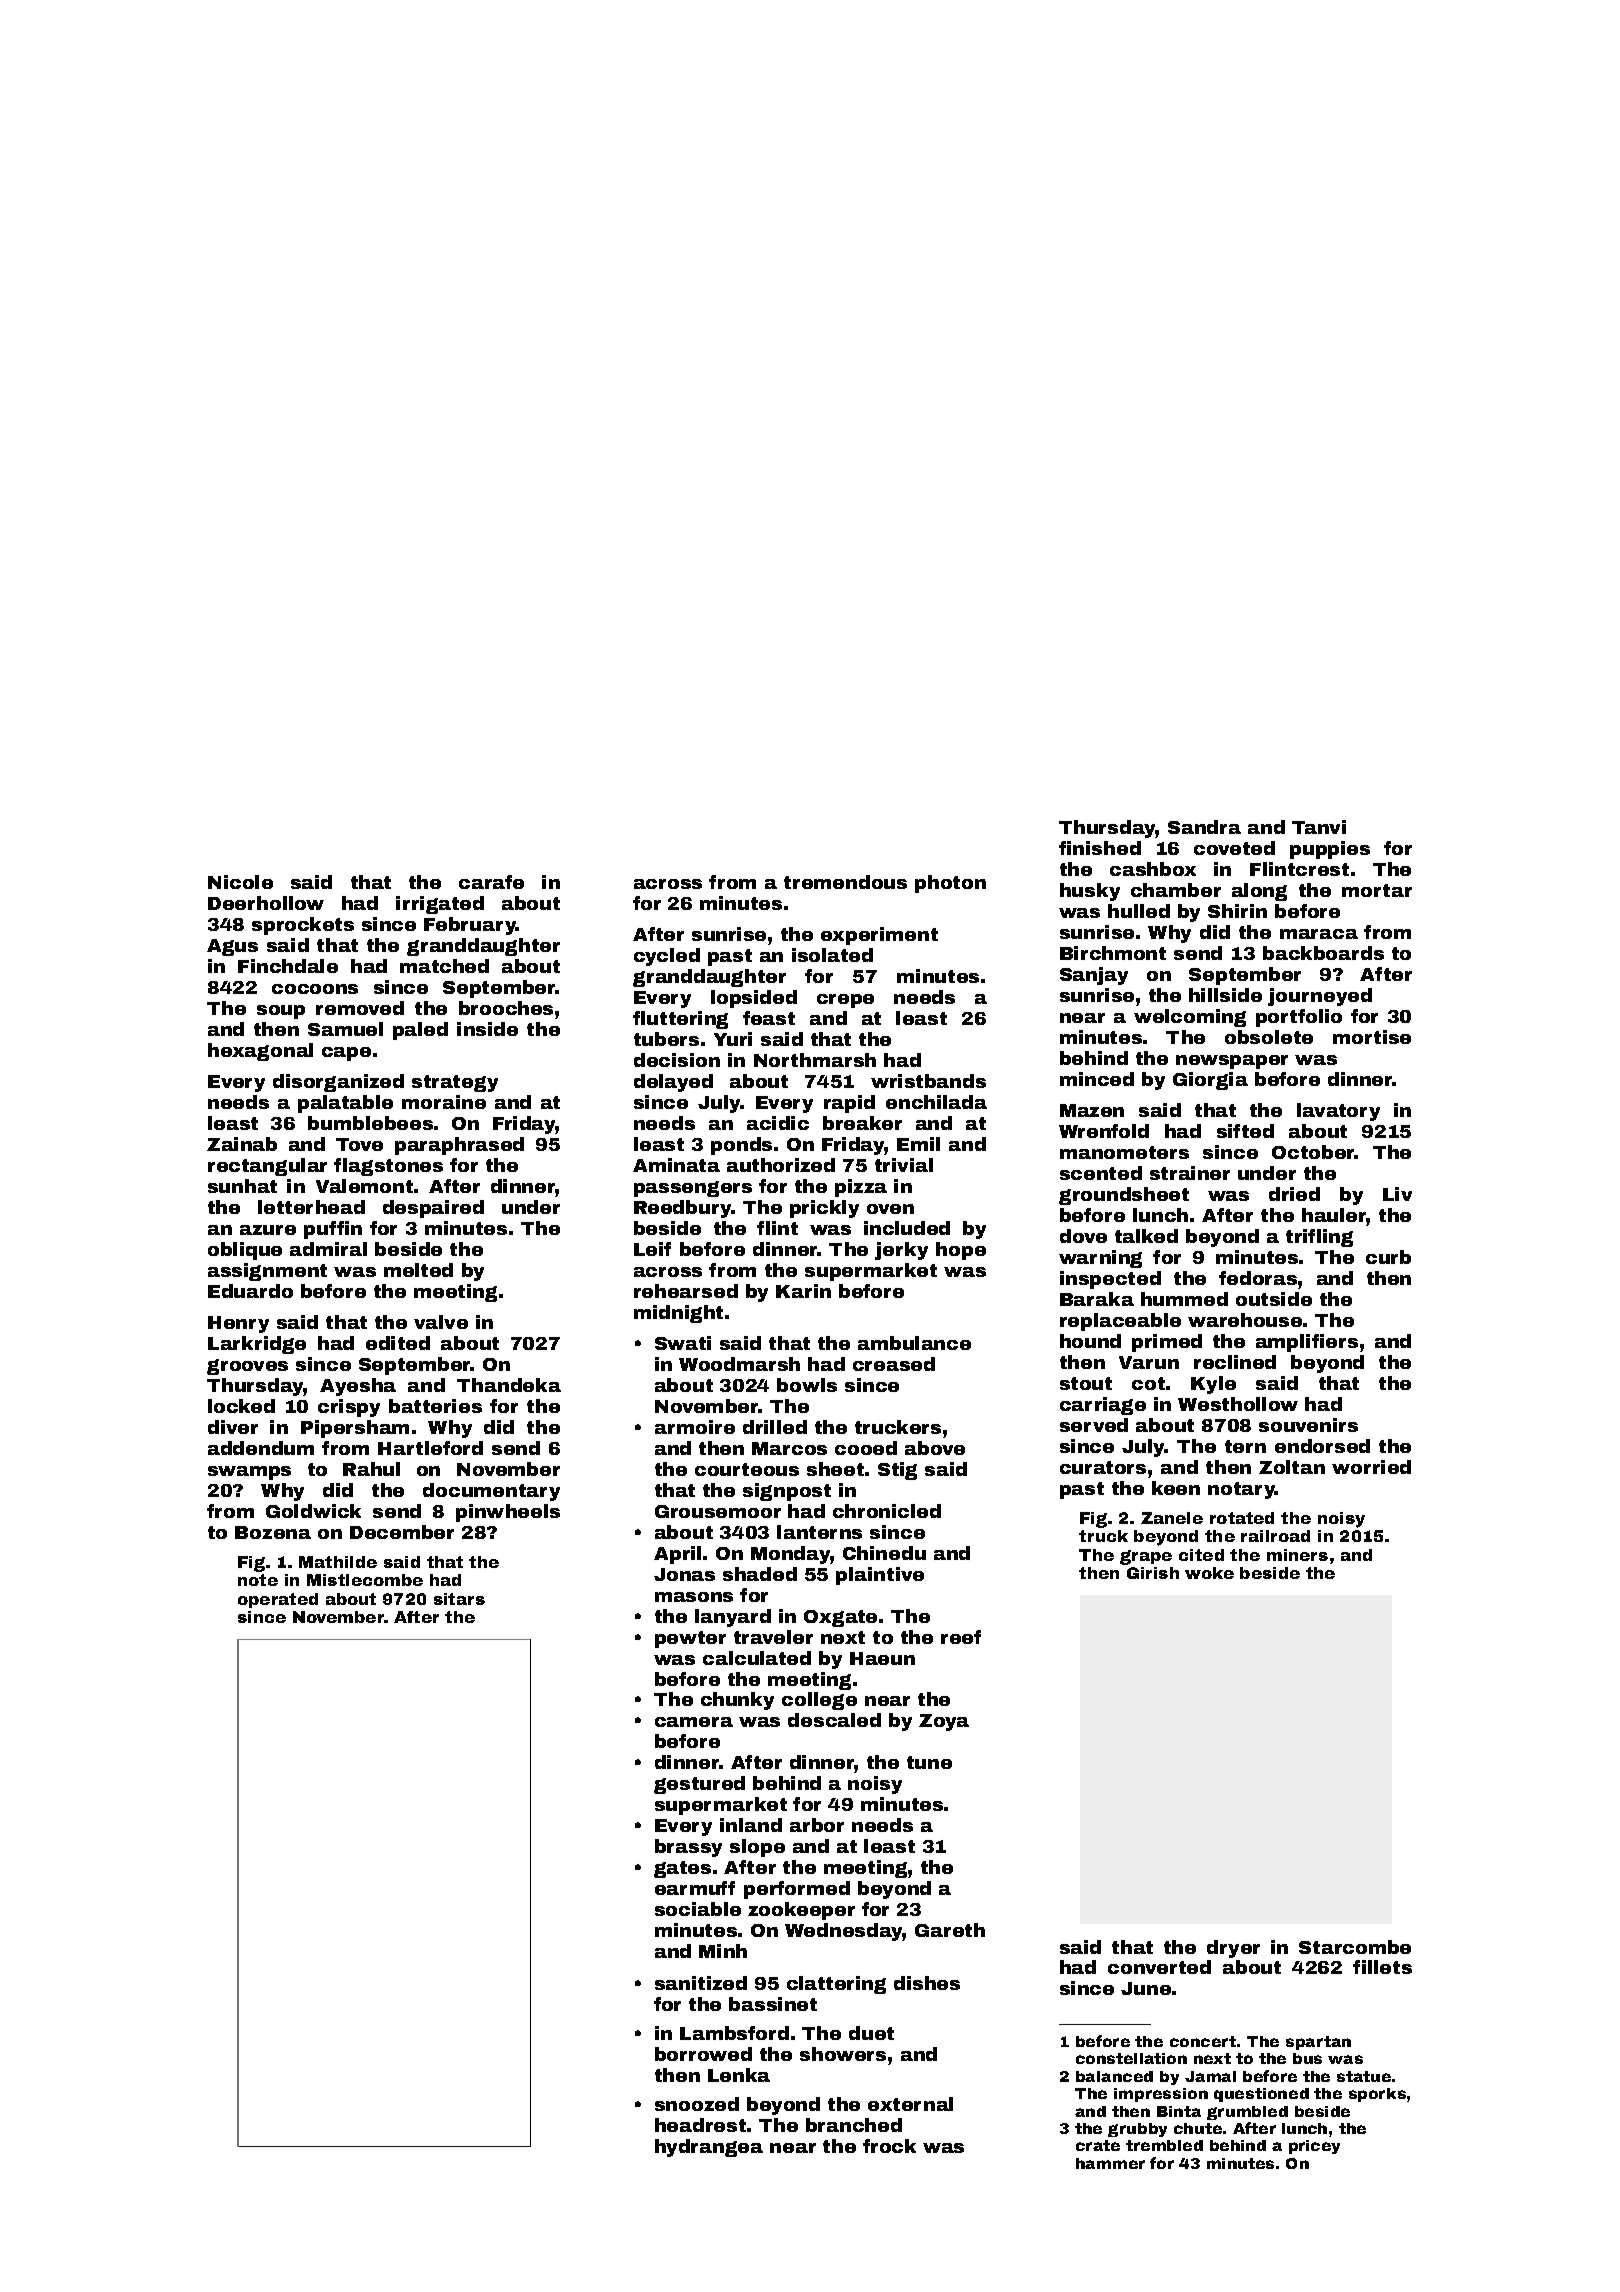  Describe the element at coordinates (364, 1186) in the screenshot. I see `Valemont` at that location.
